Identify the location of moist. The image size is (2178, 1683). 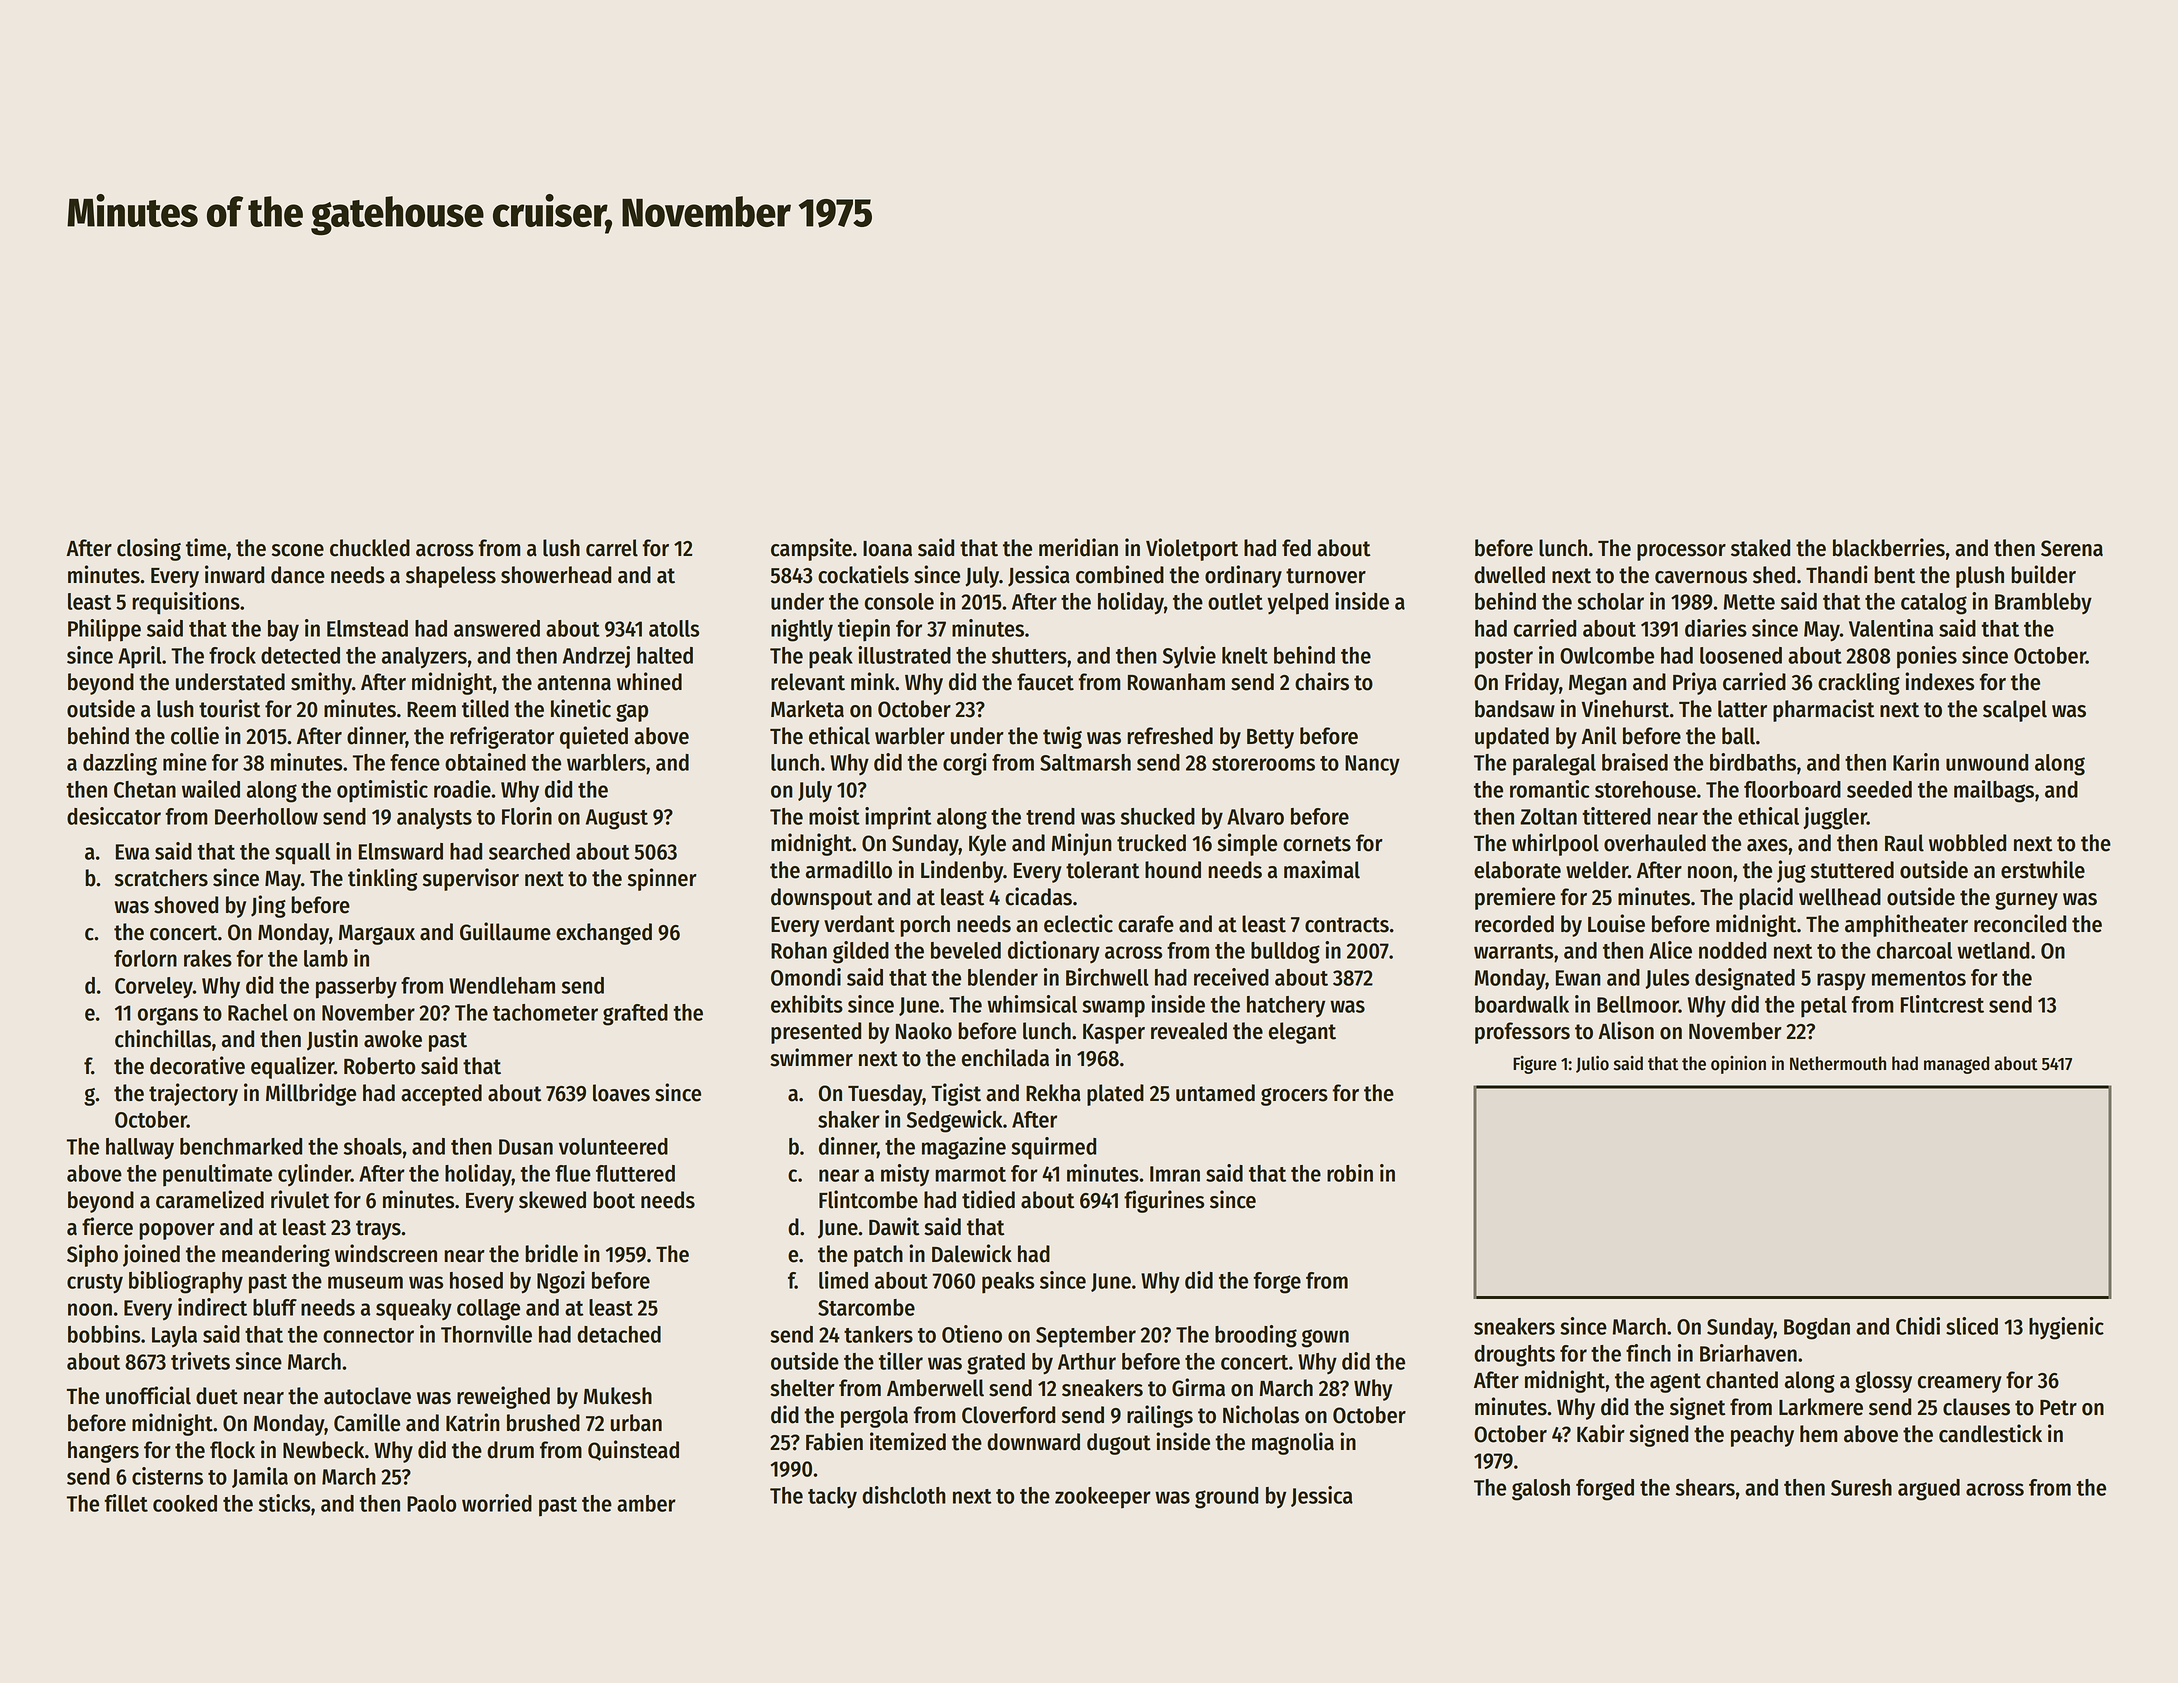
(834, 816).
